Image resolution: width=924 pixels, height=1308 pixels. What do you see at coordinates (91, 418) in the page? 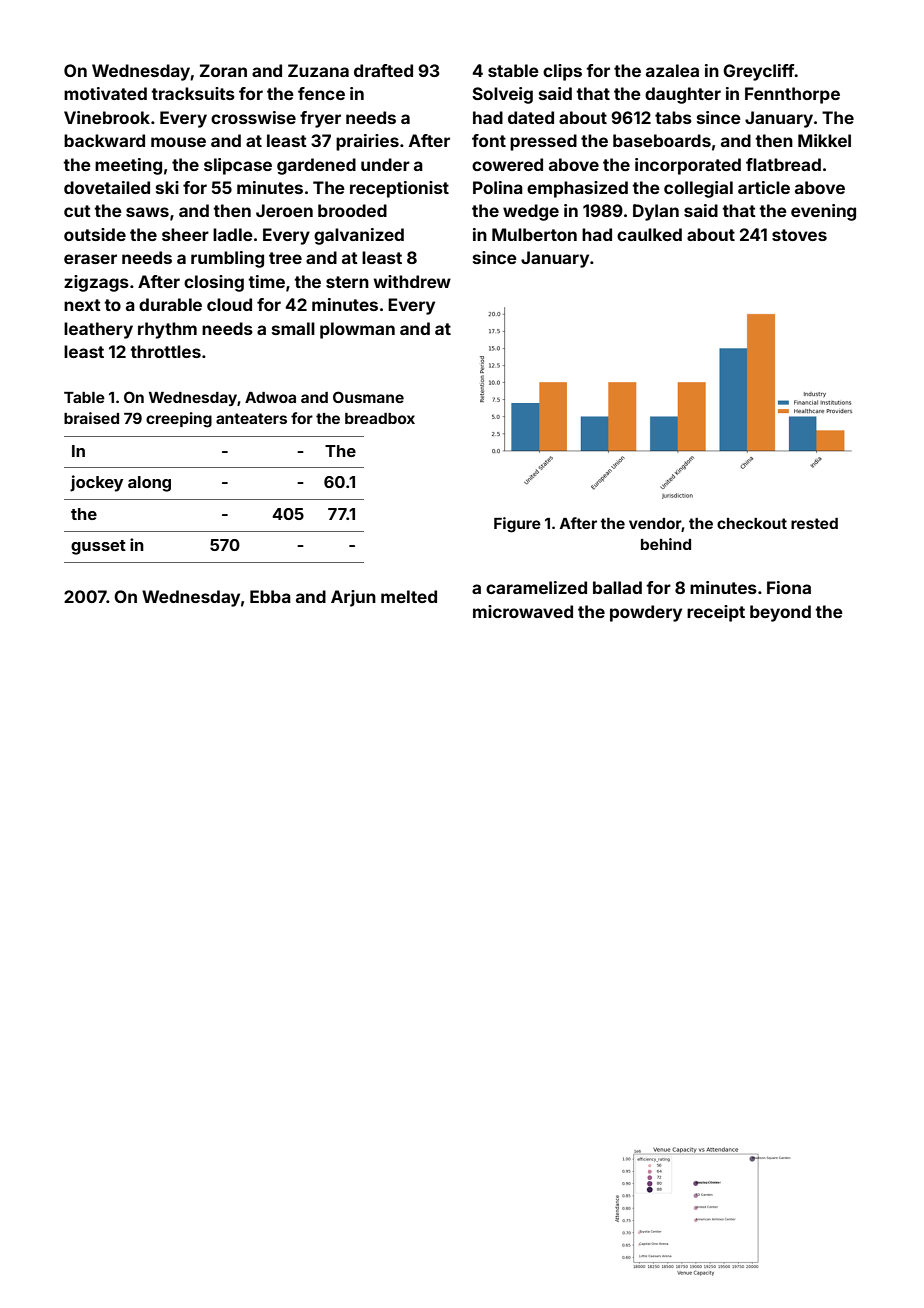
I see `braised` at bounding box center [91, 418].
